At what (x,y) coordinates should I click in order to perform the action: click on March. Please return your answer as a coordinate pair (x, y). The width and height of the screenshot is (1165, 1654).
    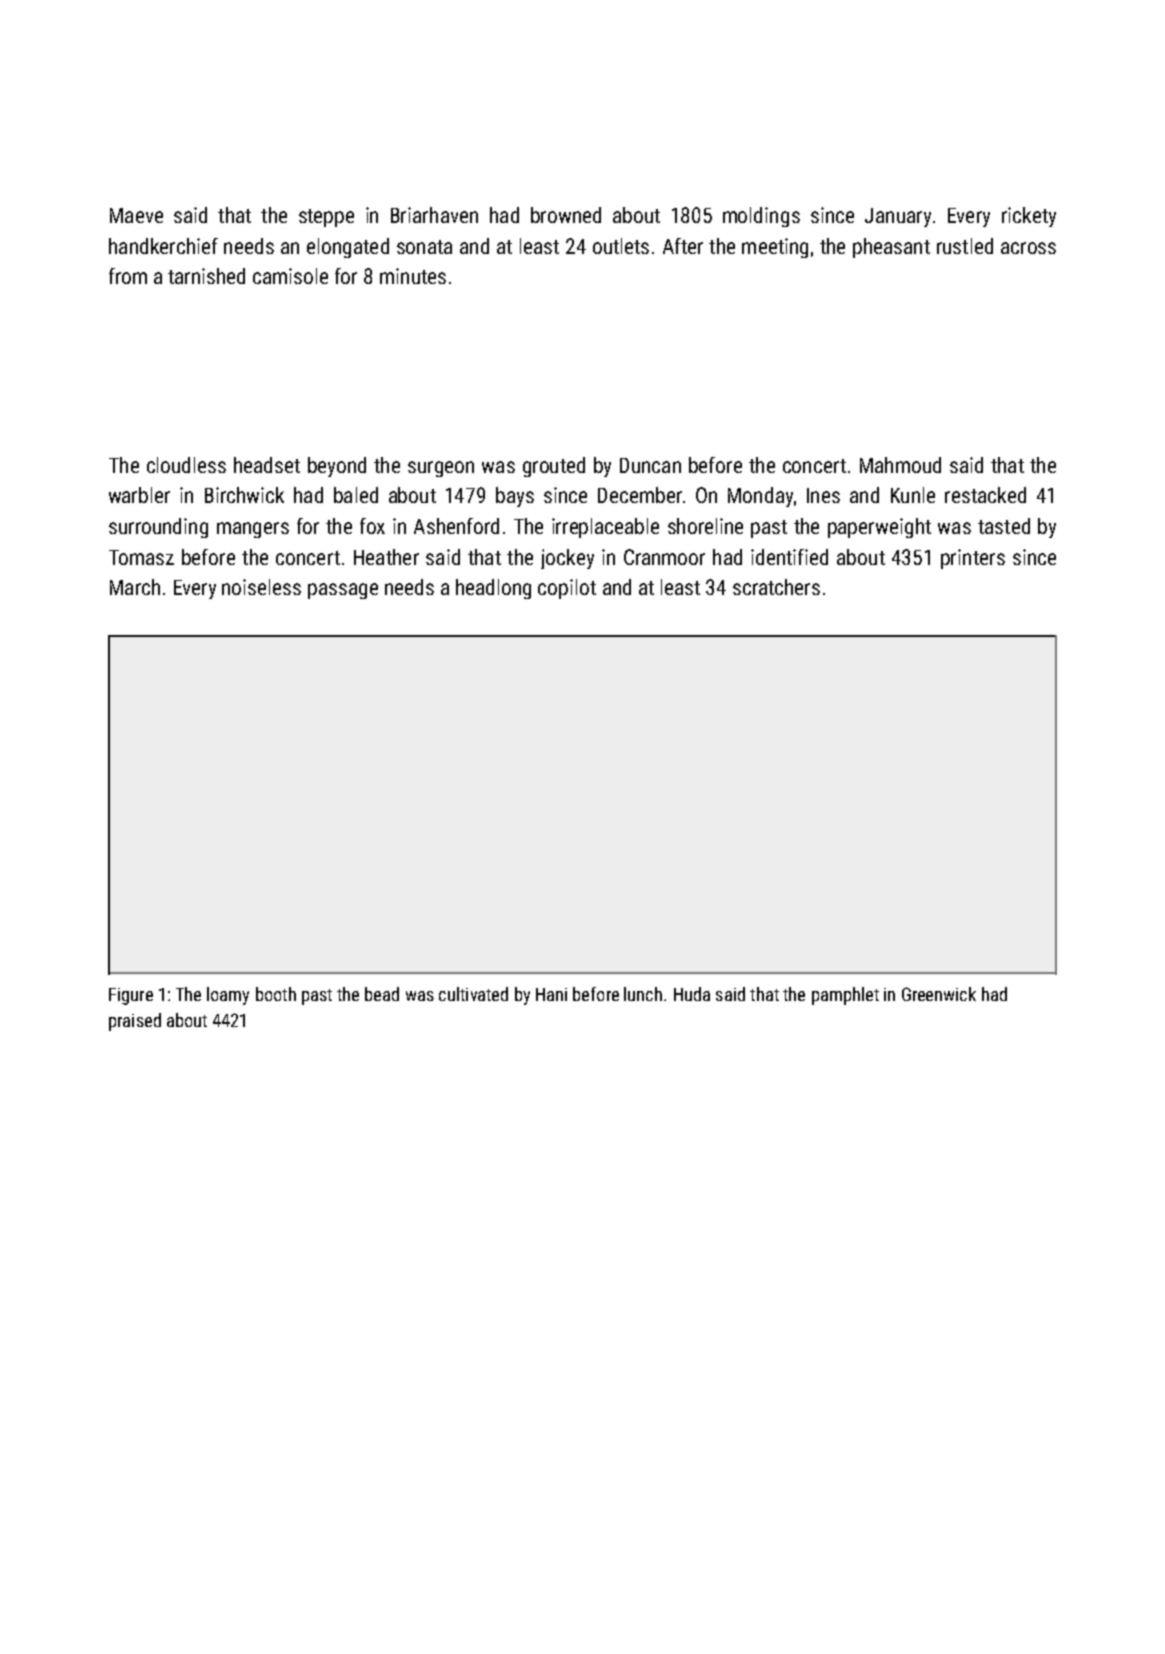
    Looking at the image, I should click on (135, 587).
